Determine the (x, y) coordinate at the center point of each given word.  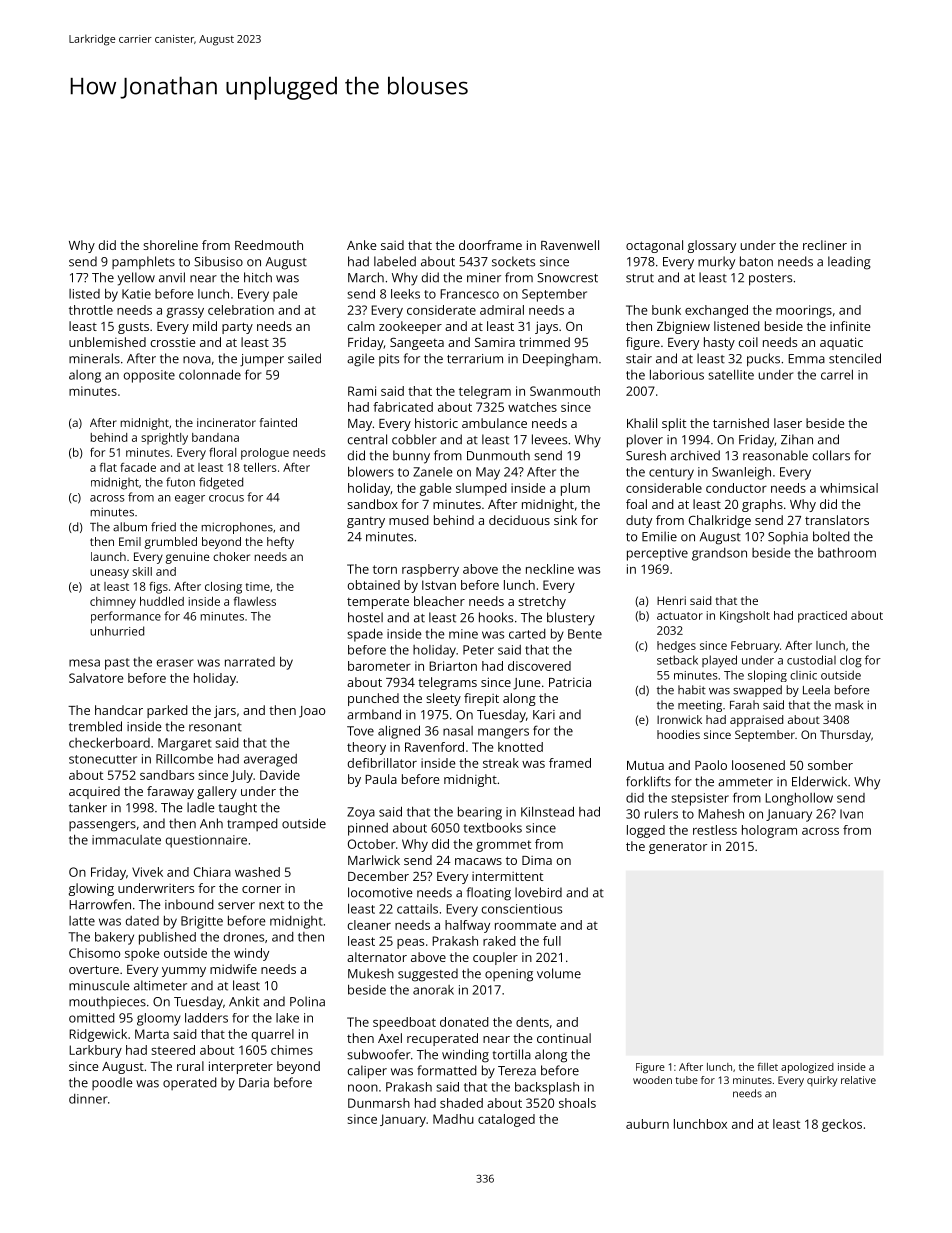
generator (678, 848)
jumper (262, 360)
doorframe (490, 245)
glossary (712, 246)
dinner (88, 1099)
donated (464, 1022)
